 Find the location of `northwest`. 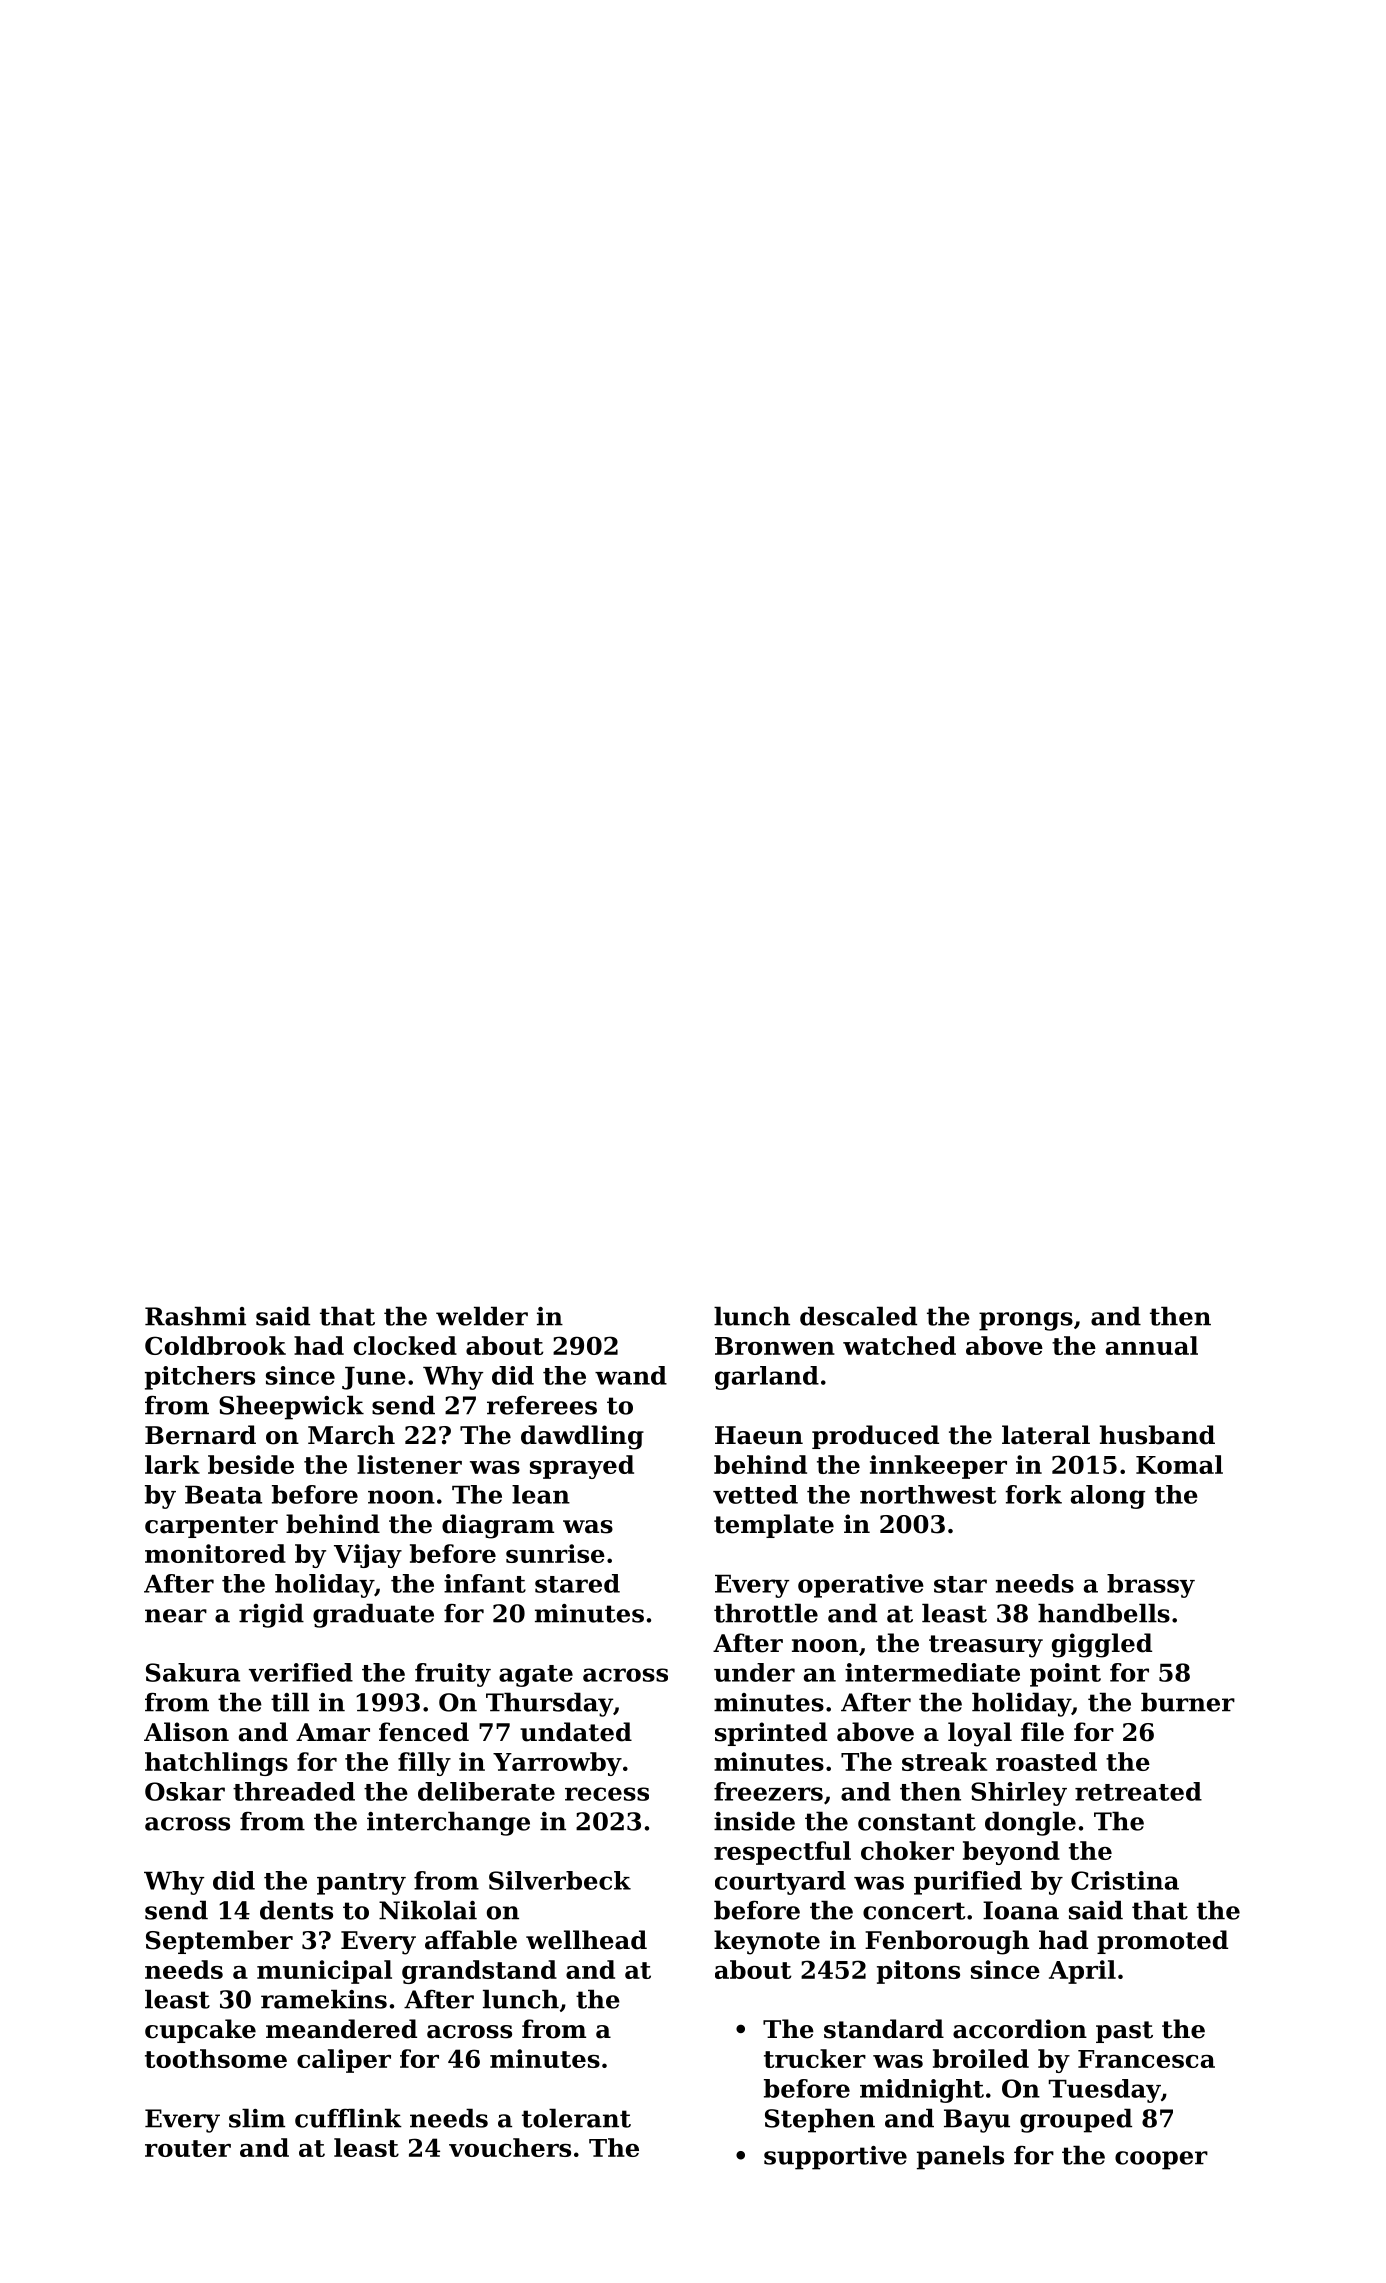

northwest is located at coordinates (928, 1494).
